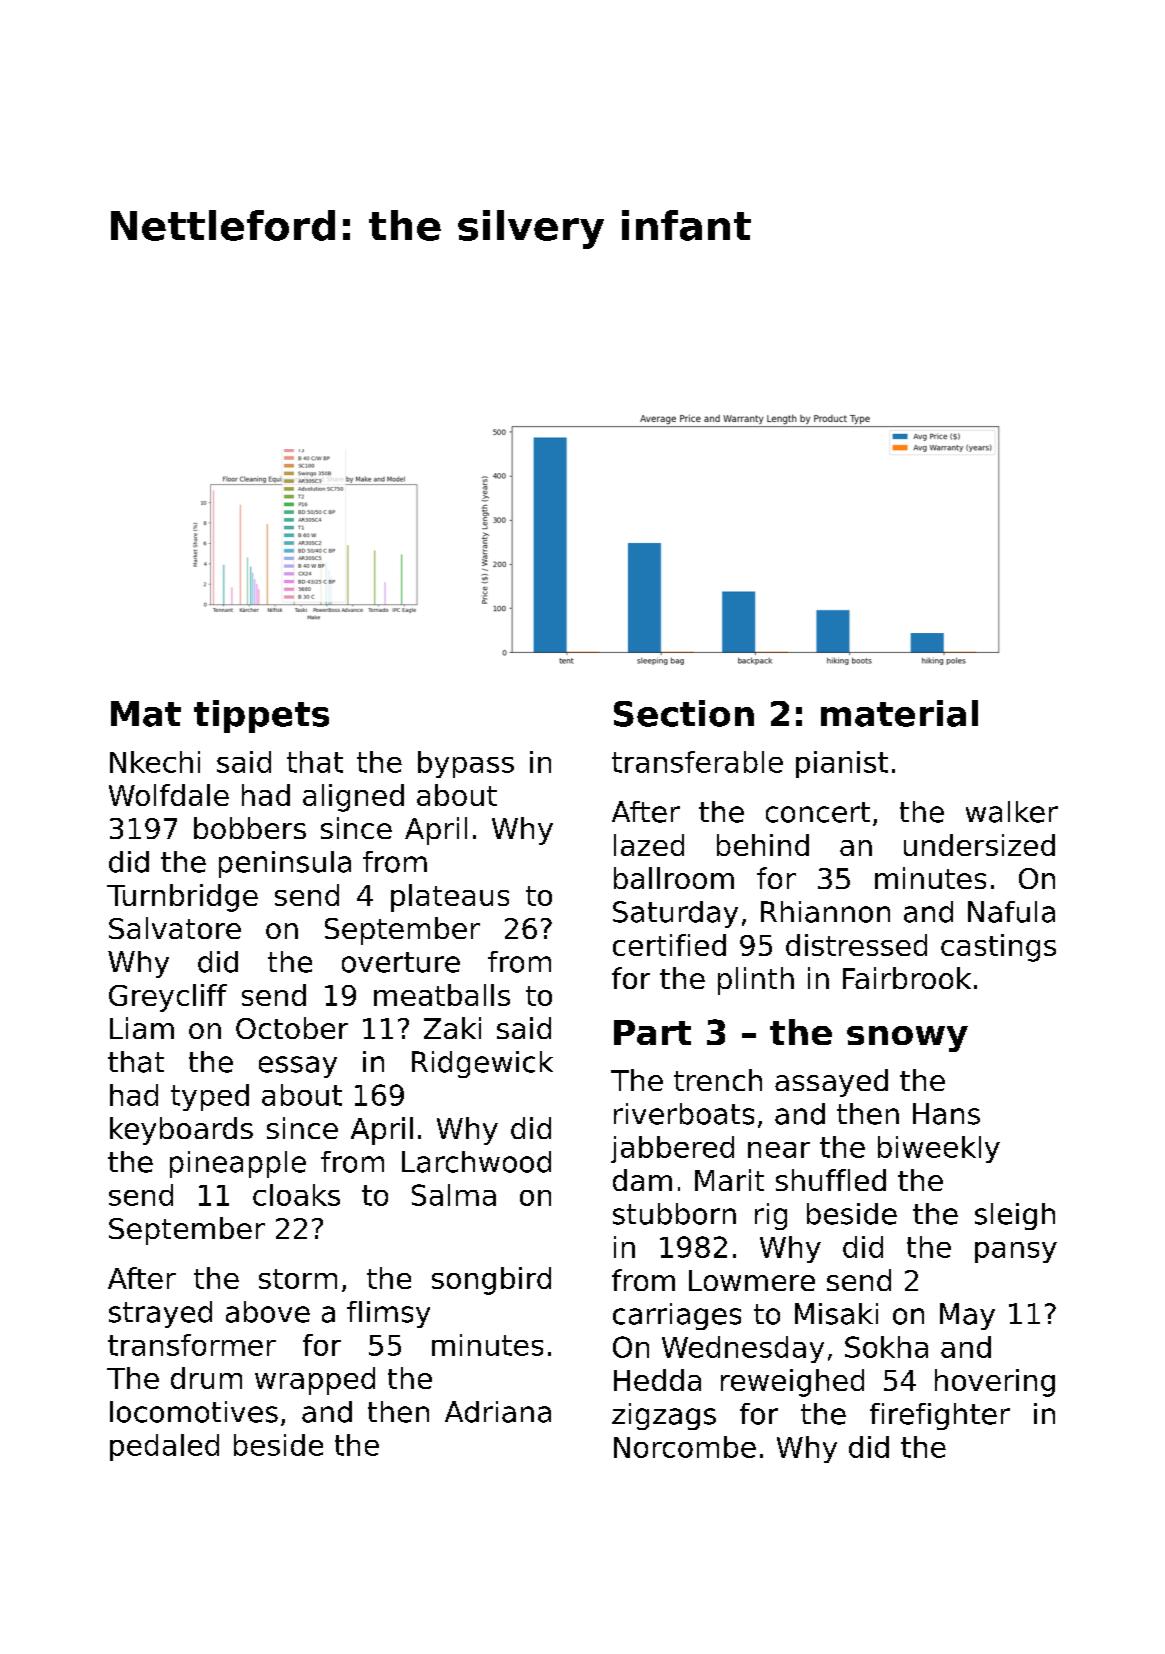 This image has height=1654, width=1165. What do you see at coordinates (831, 1180) in the image?
I see `shuffled` at bounding box center [831, 1180].
